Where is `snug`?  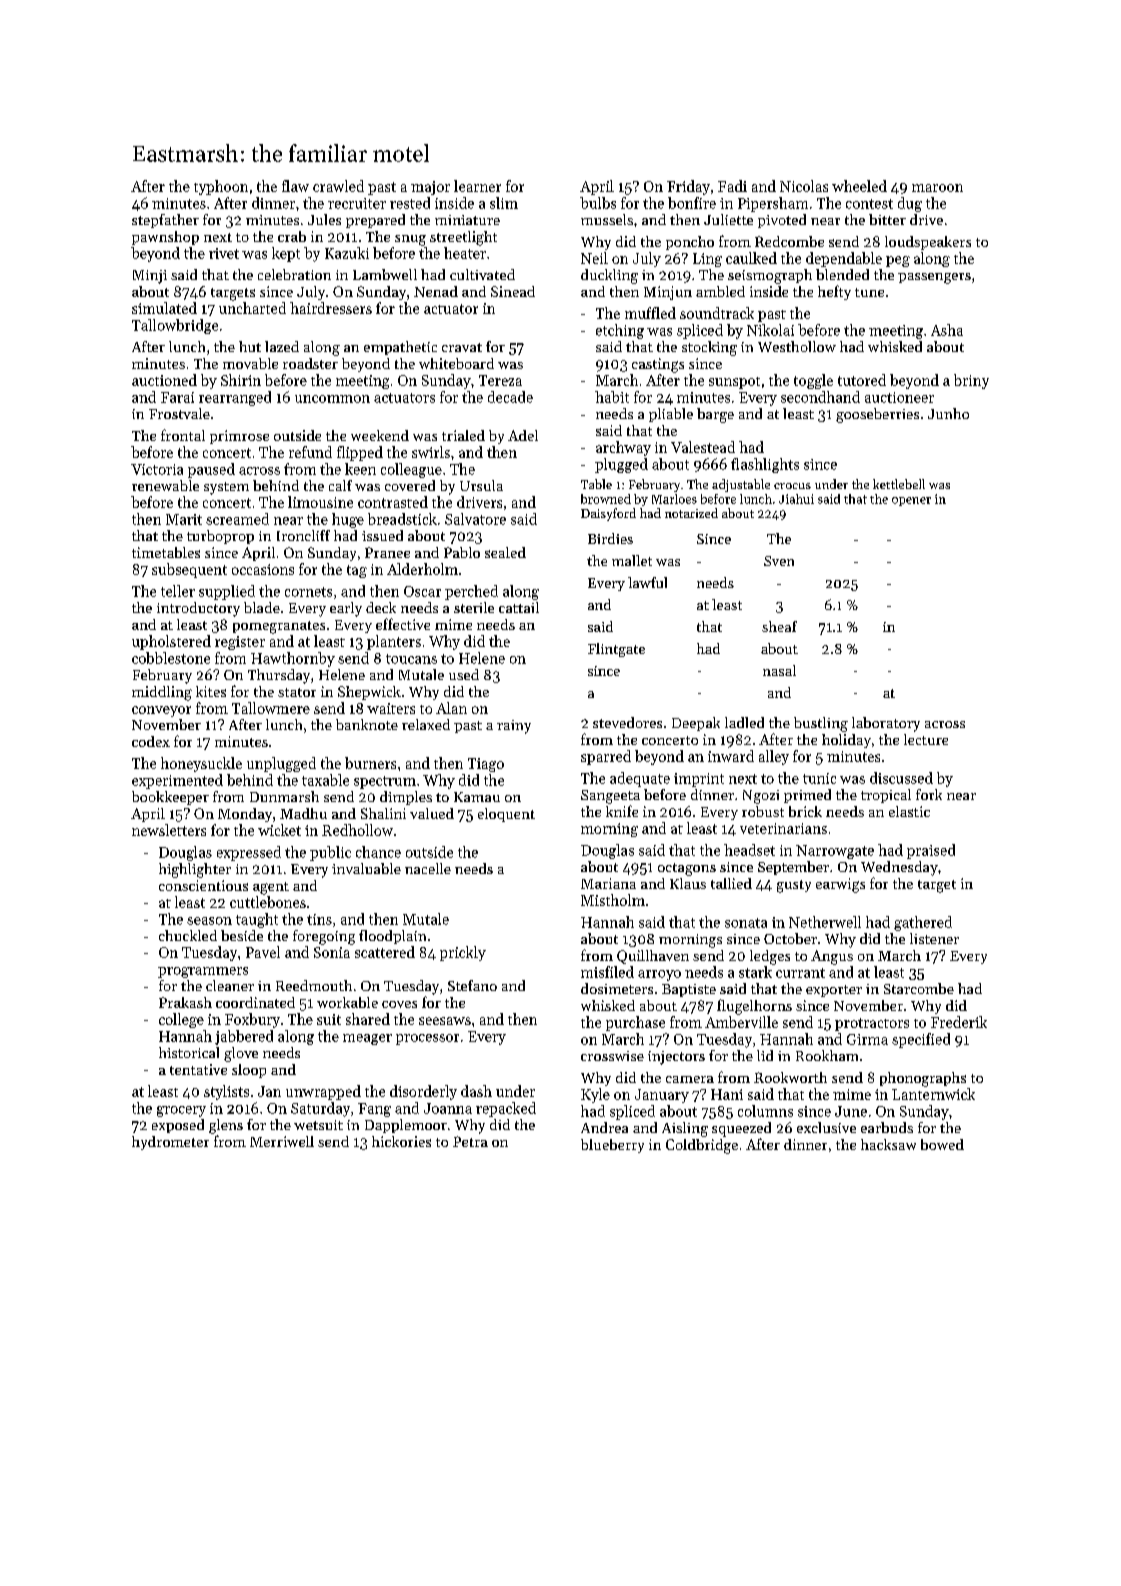 snug is located at coordinates (410, 240).
